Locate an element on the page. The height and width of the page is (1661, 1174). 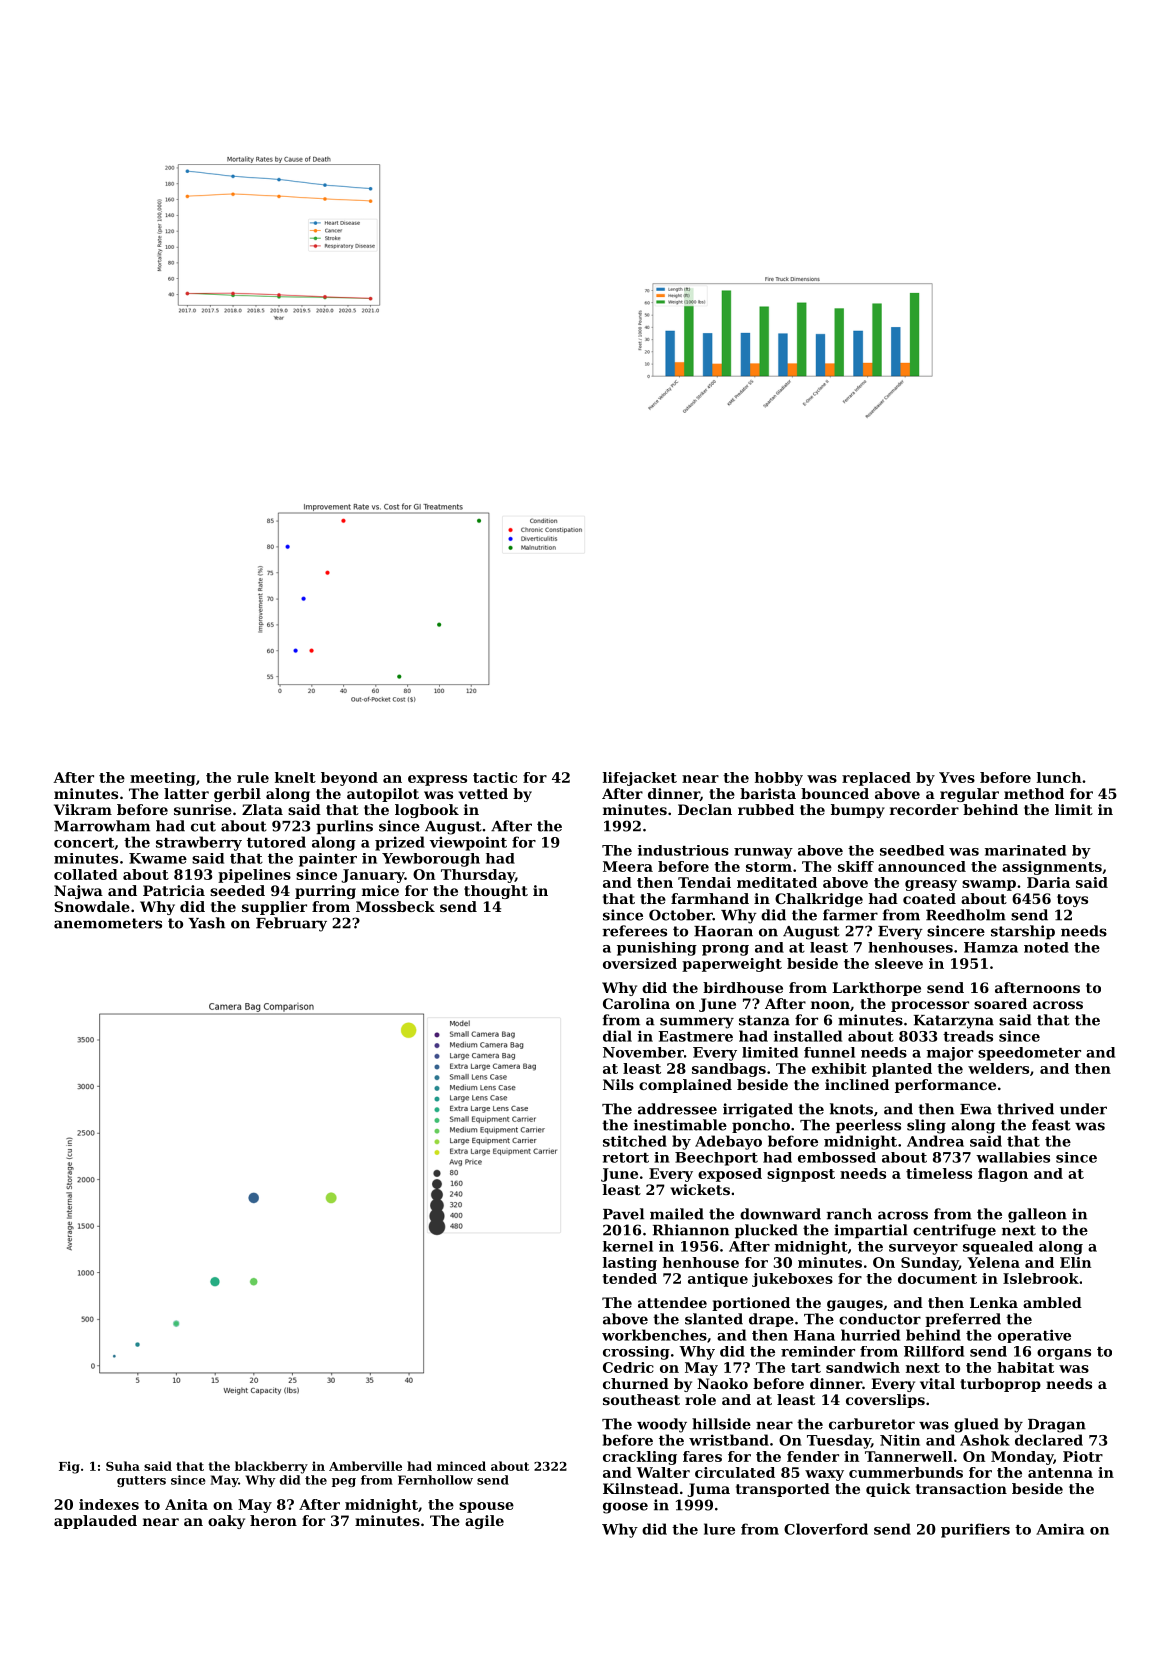
tended is located at coordinates (629, 1278).
